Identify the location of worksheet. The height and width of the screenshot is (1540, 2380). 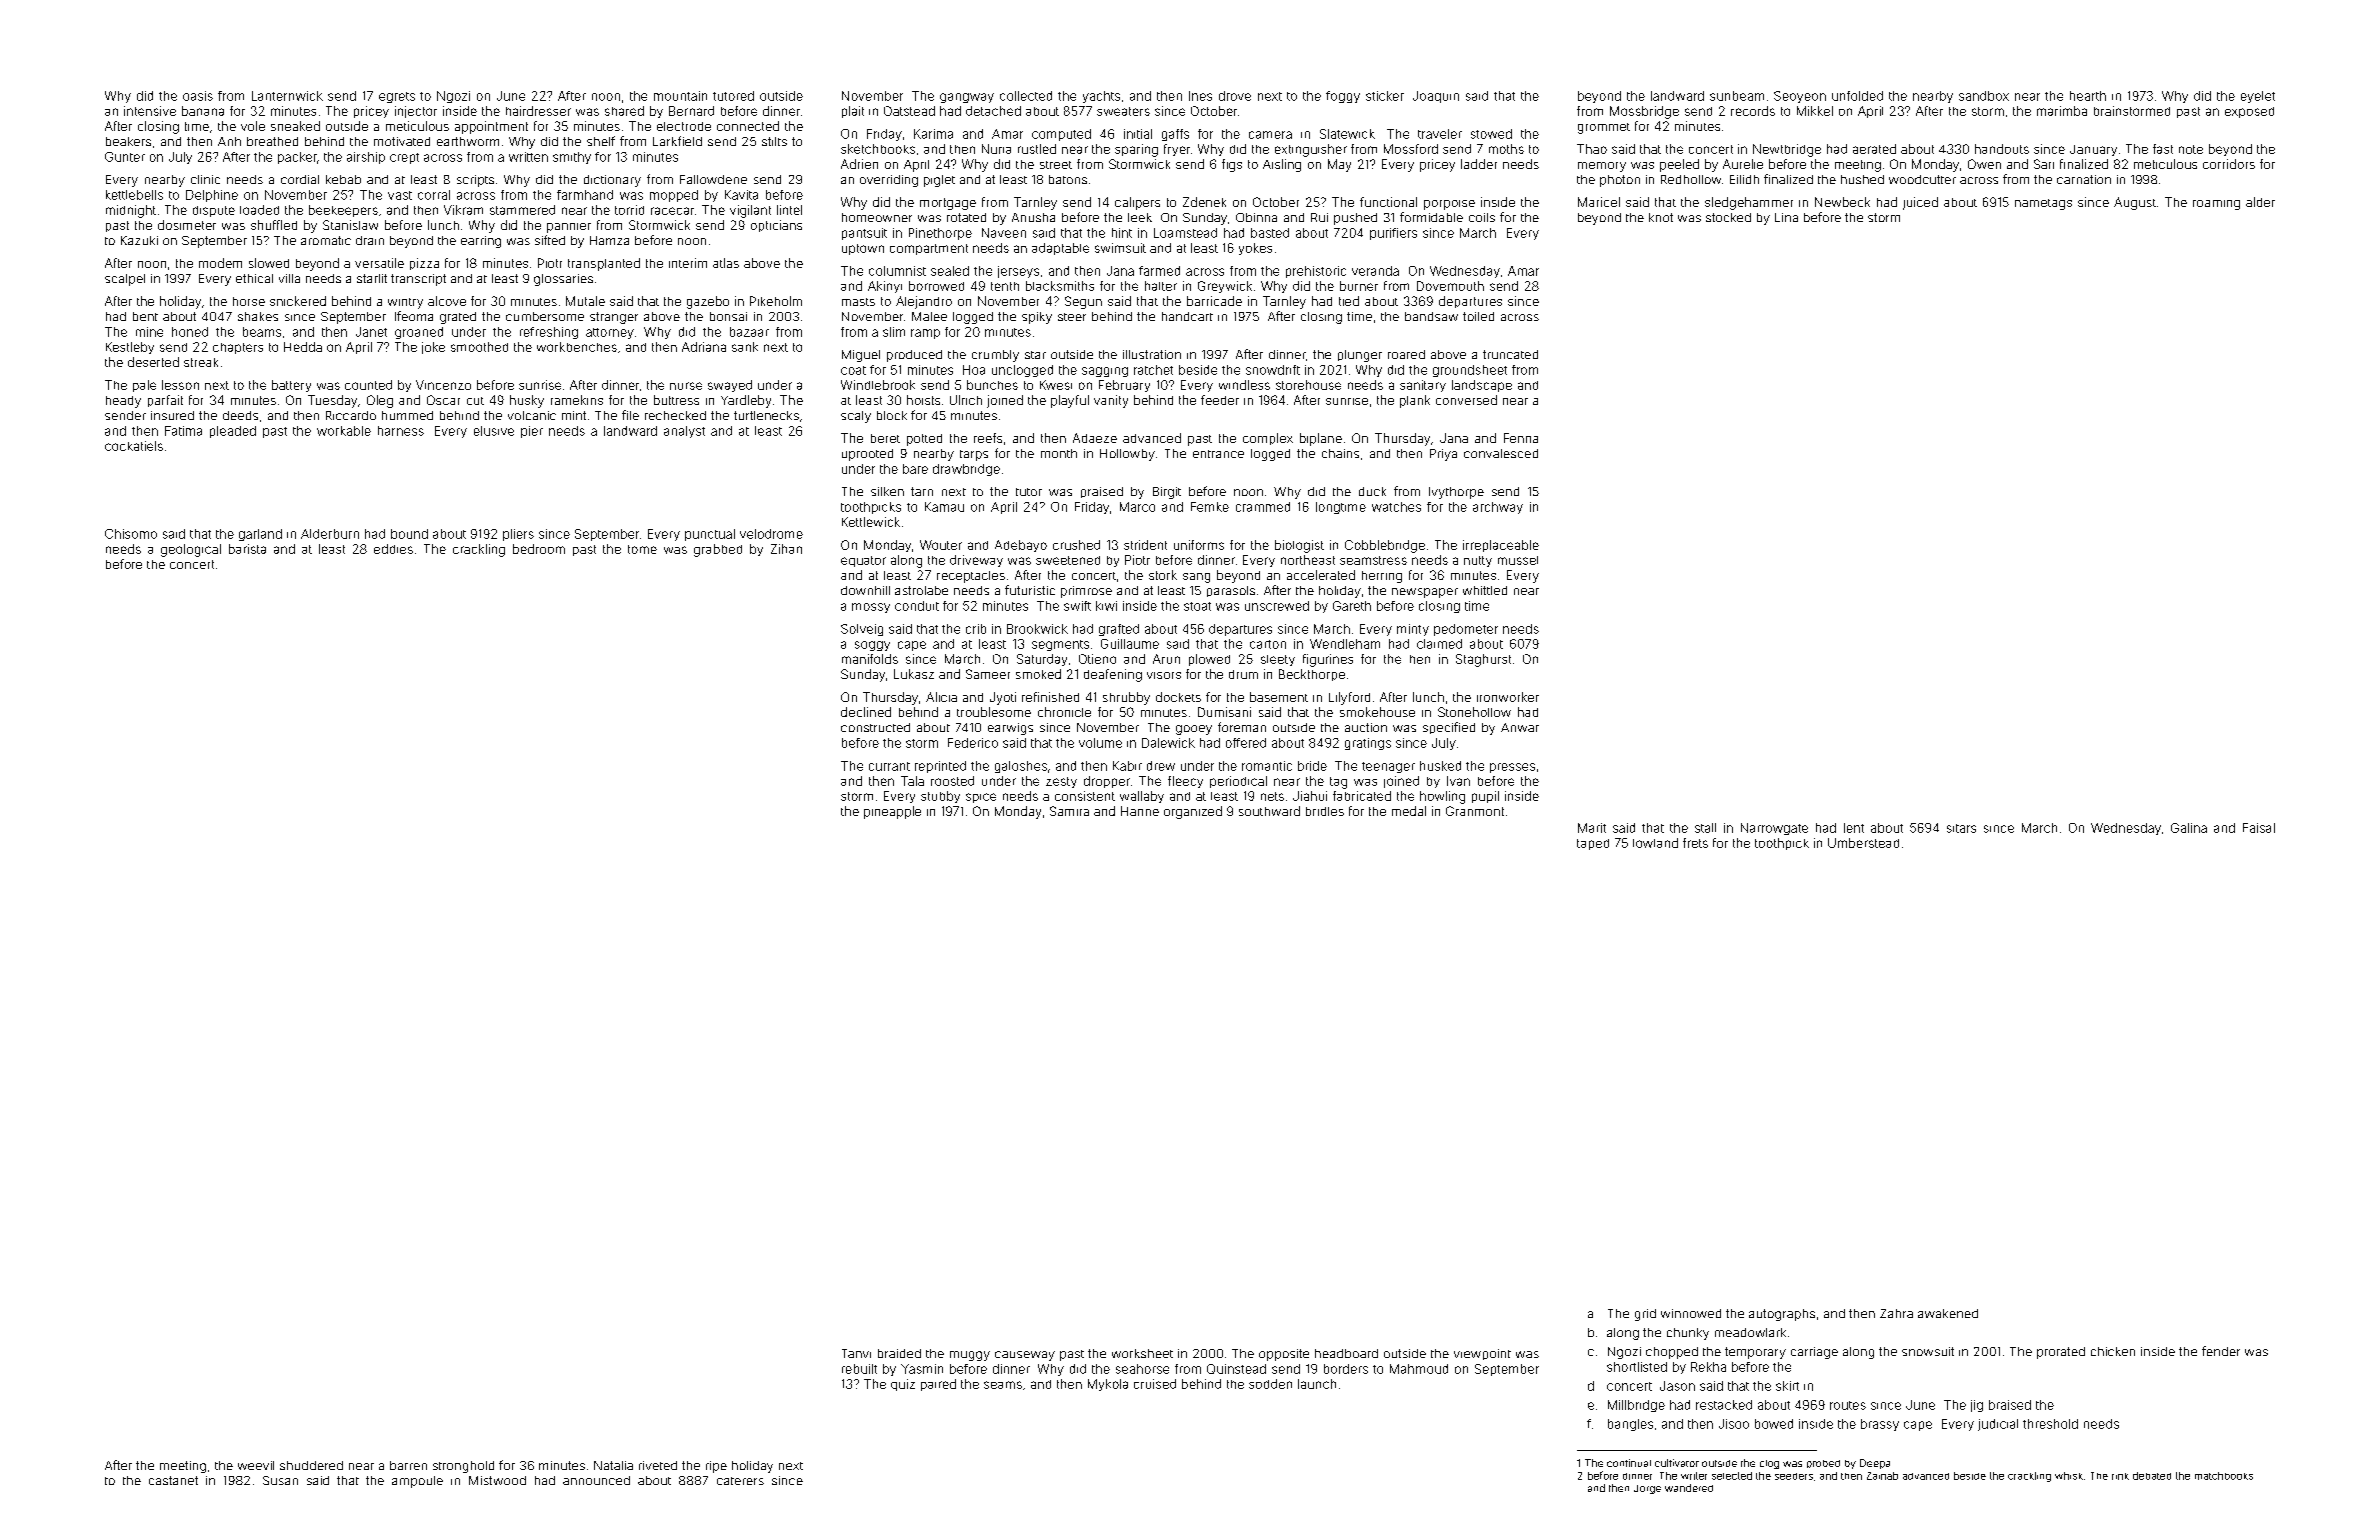
(1142, 1353).
